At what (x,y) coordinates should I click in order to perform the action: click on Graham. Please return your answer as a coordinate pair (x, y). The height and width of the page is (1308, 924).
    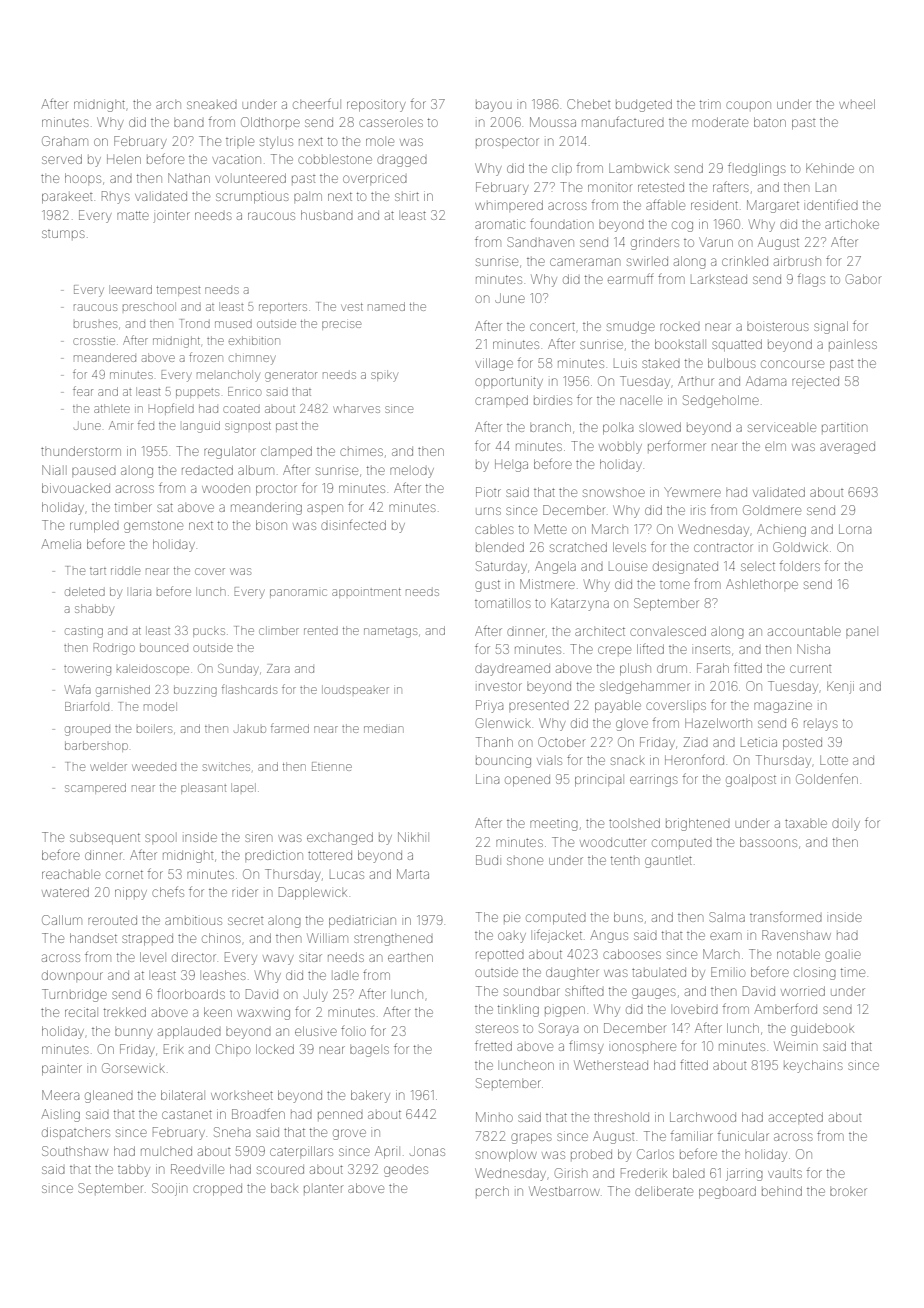
    Looking at the image, I should click on (65, 141).
